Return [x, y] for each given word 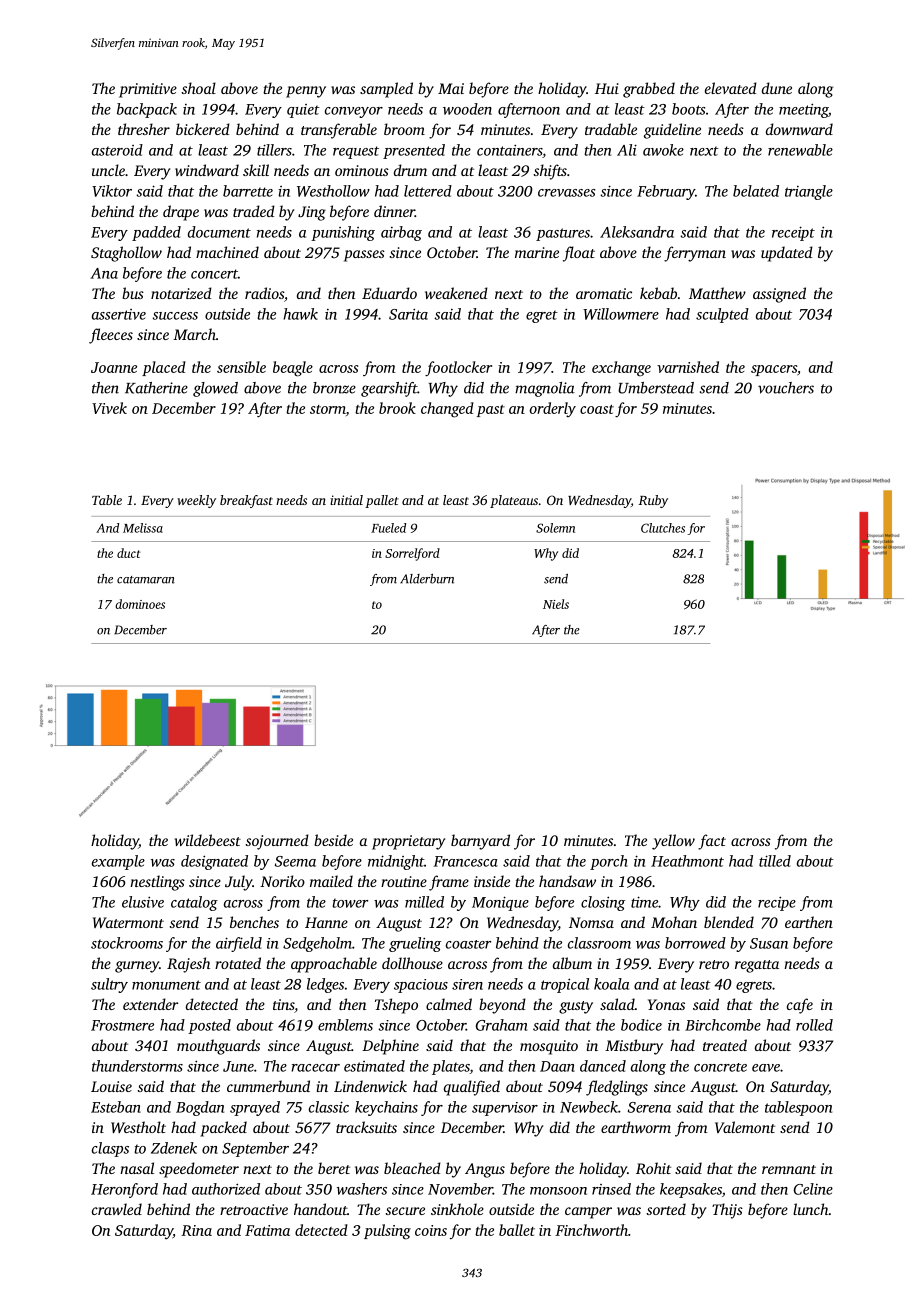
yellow [673, 842]
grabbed [649, 90]
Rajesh [188, 965]
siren [467, 984]
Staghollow [126, 254]
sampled [386, 90]
